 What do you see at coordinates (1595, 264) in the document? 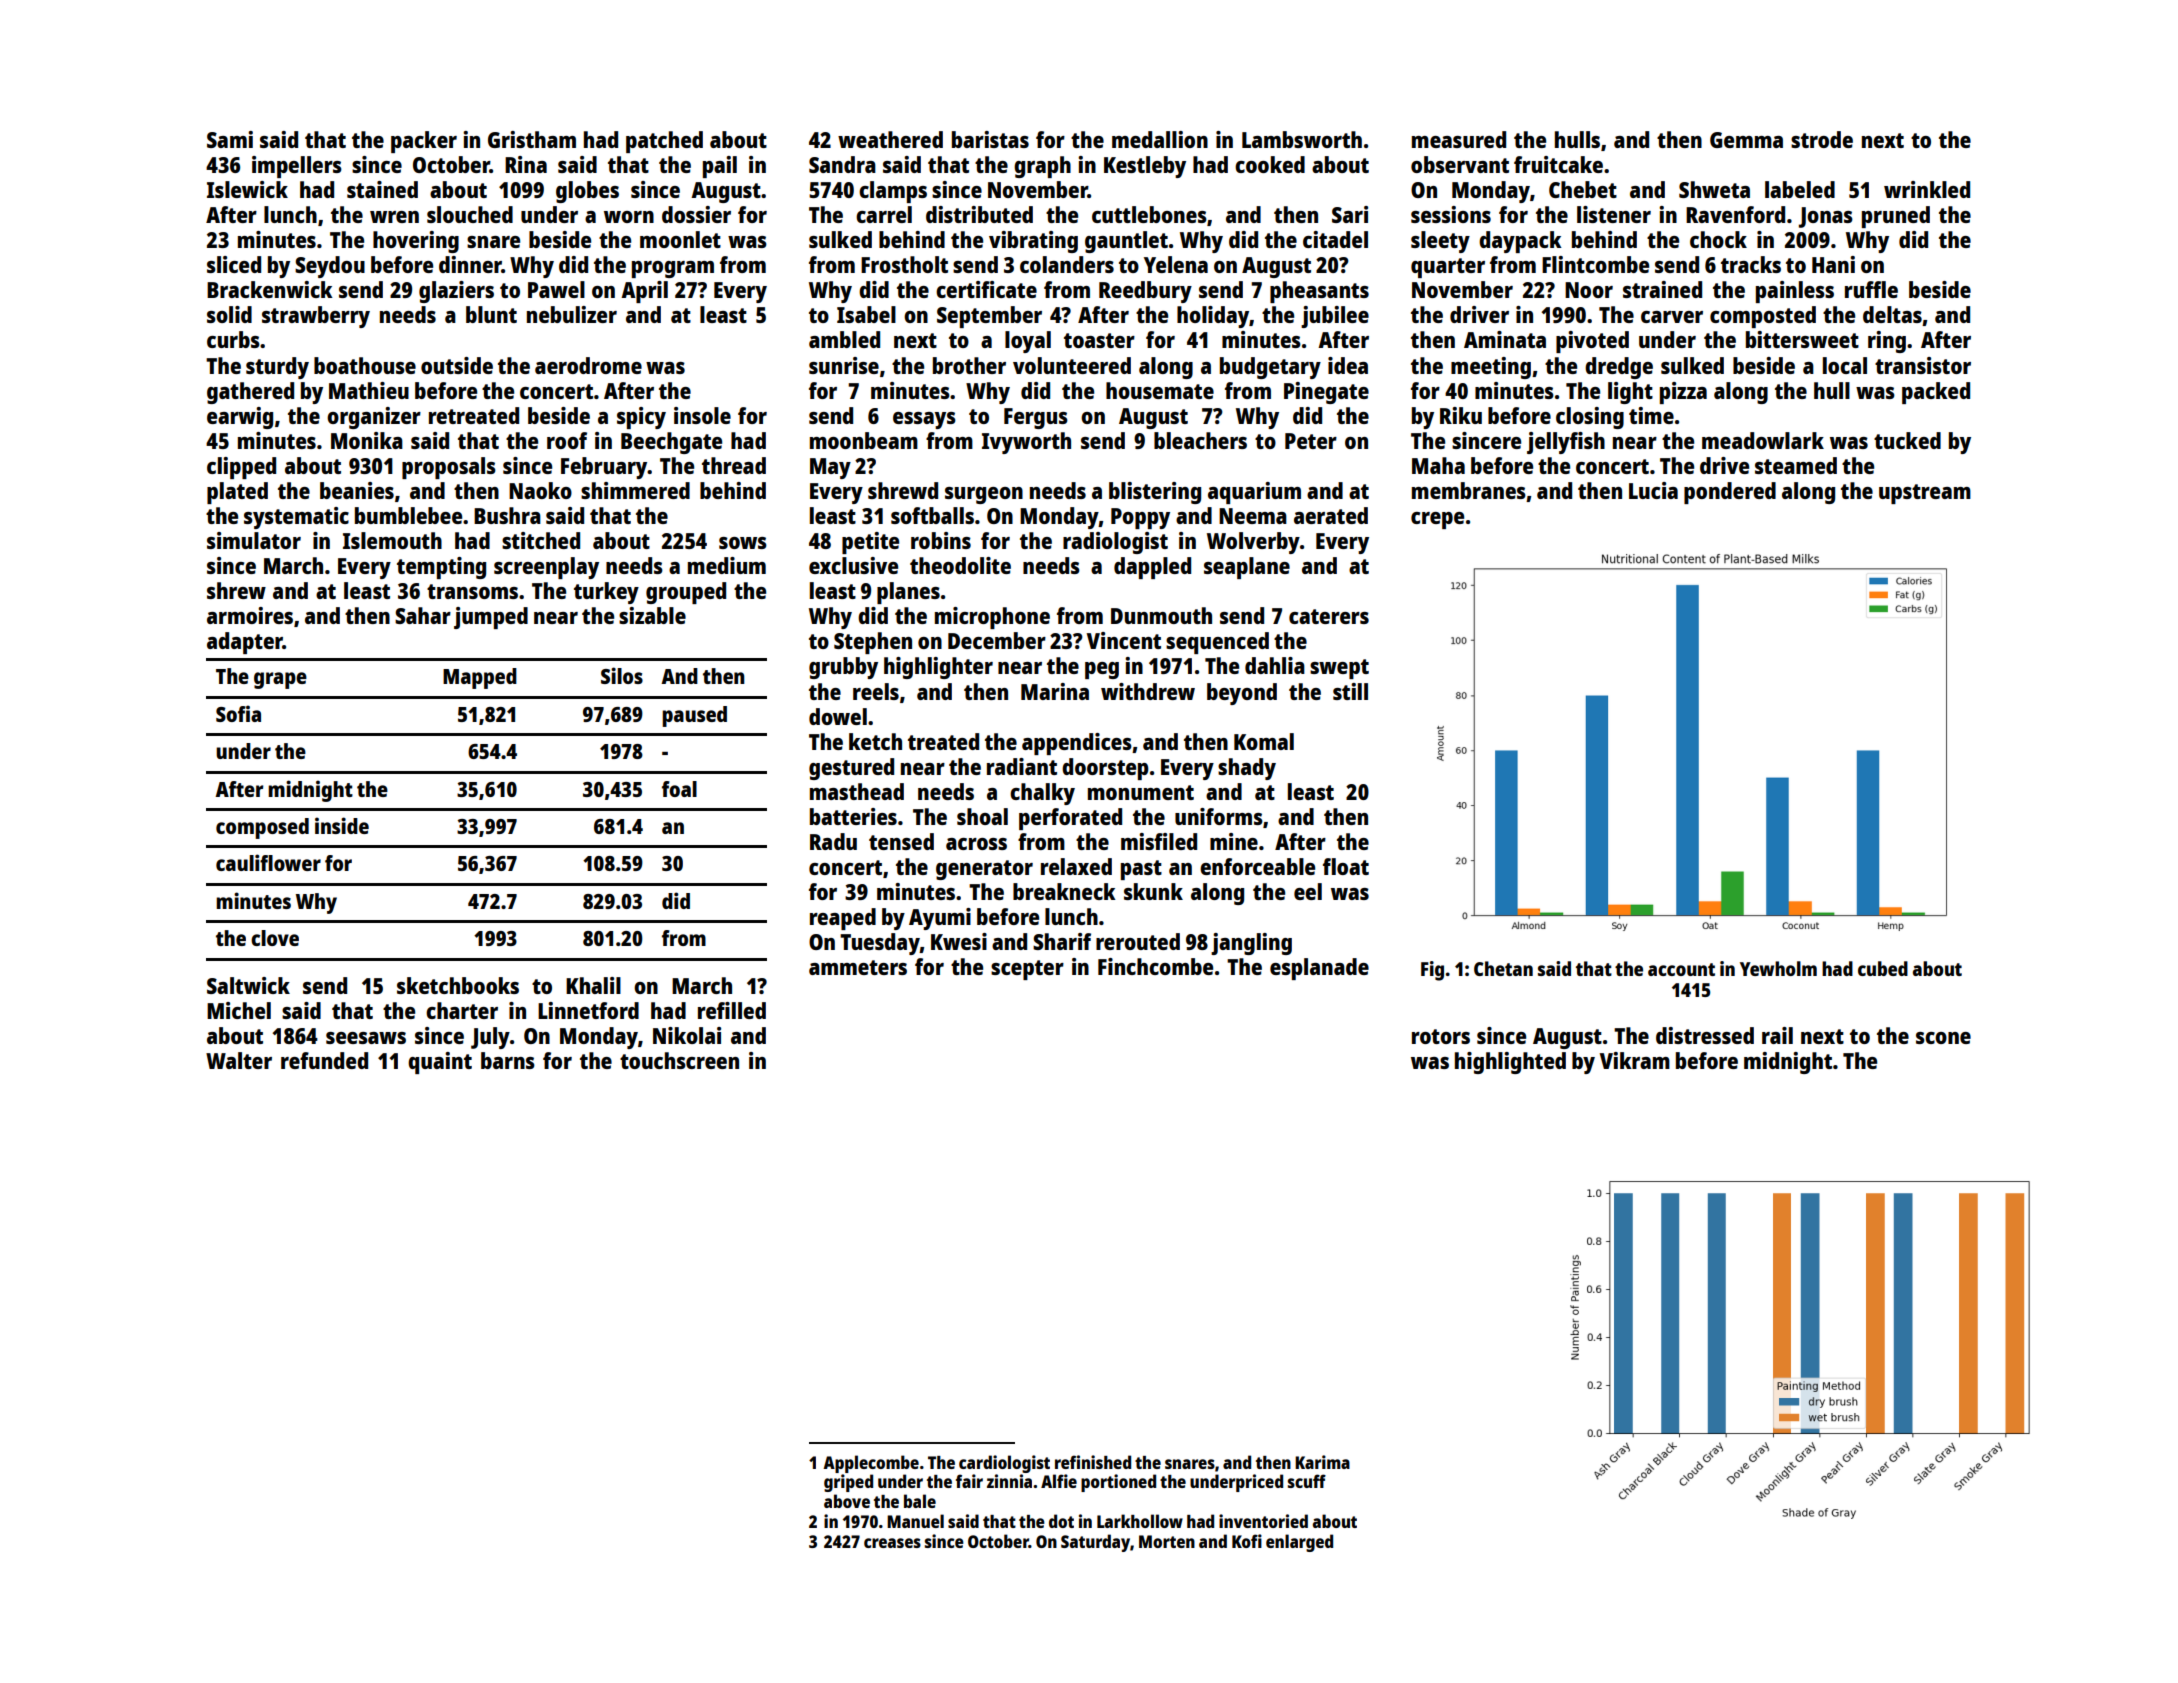
I see `Flintcombe` at bounding box center [1595, 264].
